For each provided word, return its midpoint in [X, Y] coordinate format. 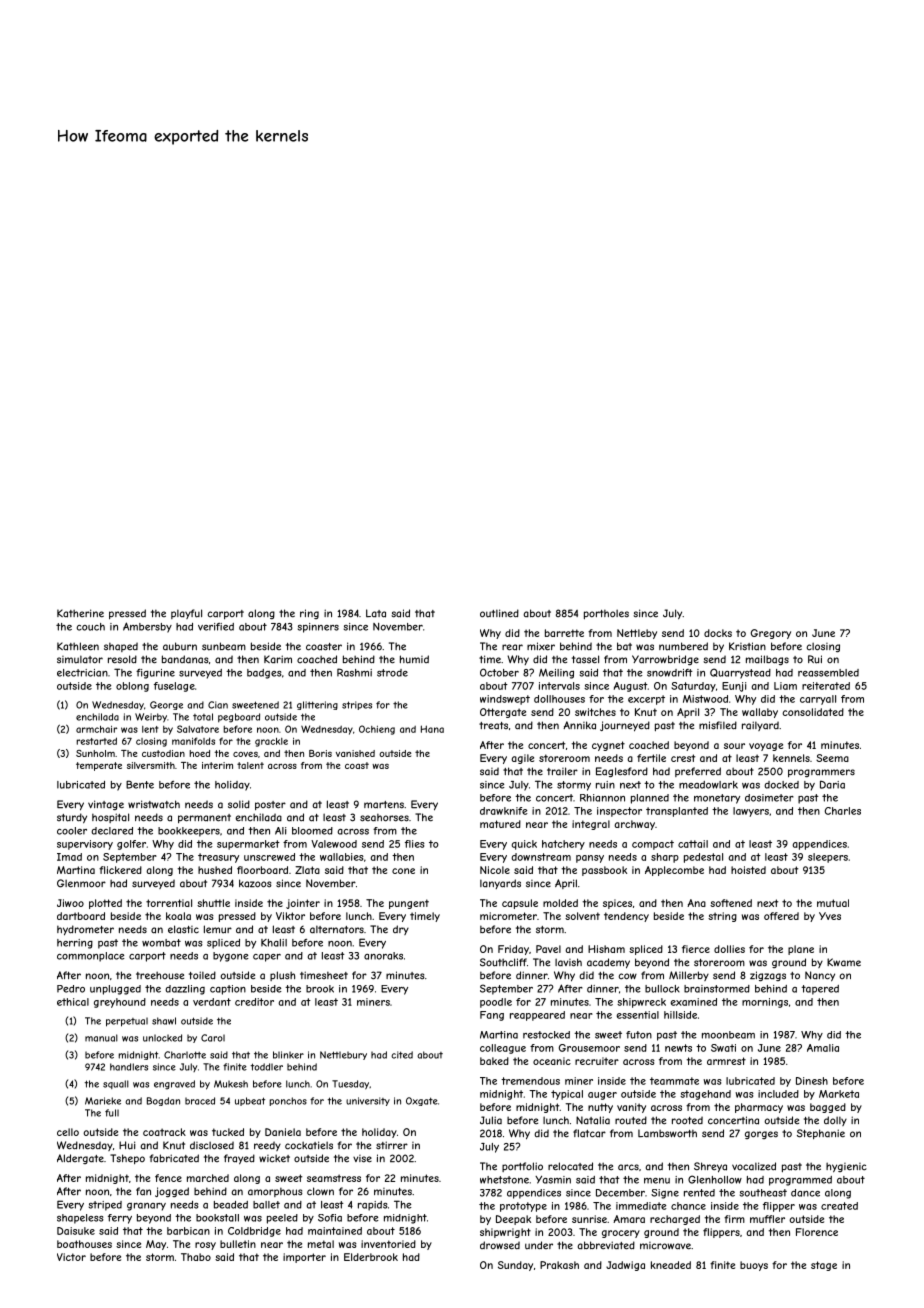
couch [91, 627]
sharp [665, 858]
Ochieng [377, 730]
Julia [491, 1120]
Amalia [823, 1048]
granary [146, 1207]
